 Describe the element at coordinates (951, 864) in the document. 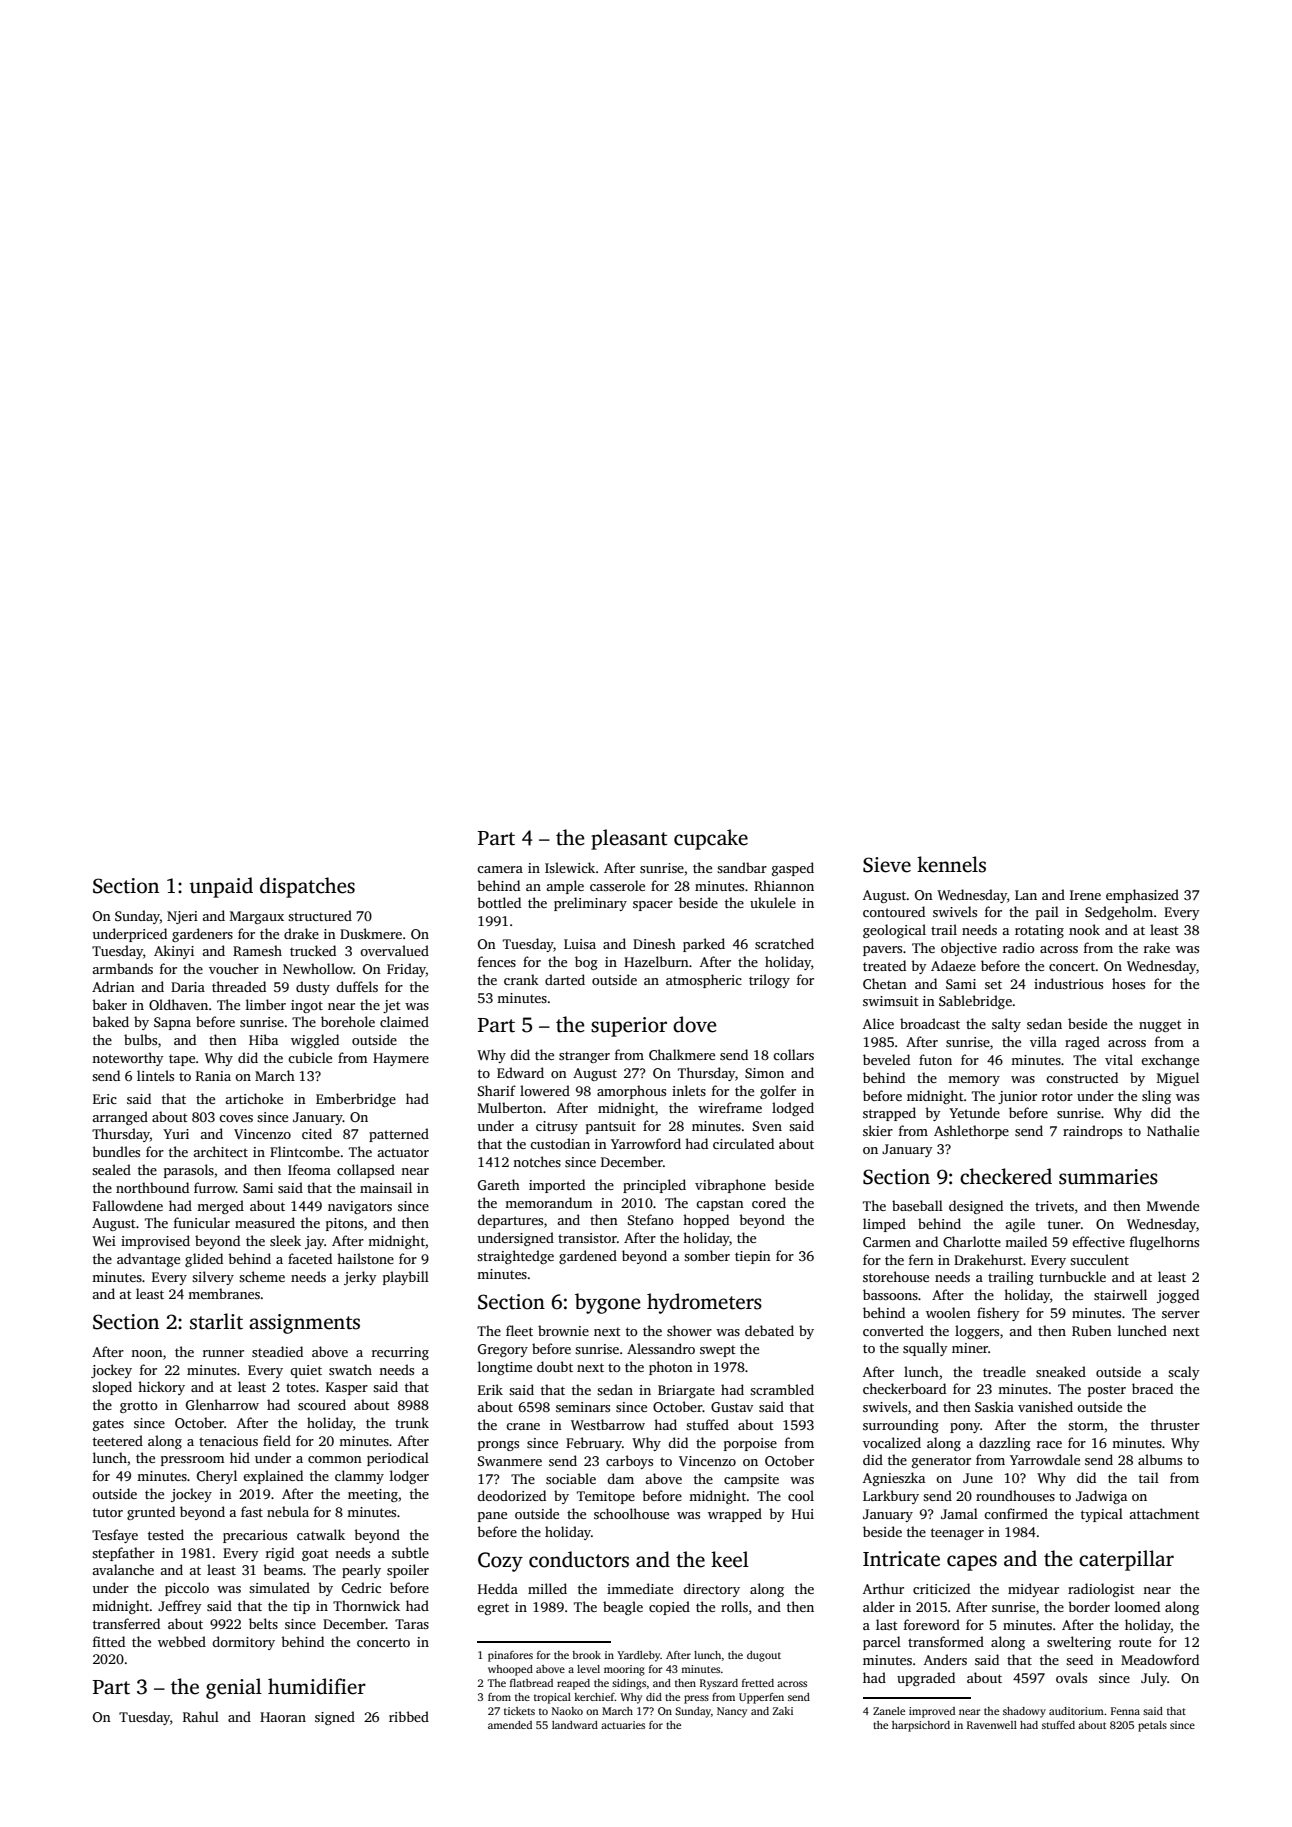

I see `kennels` at that location.
